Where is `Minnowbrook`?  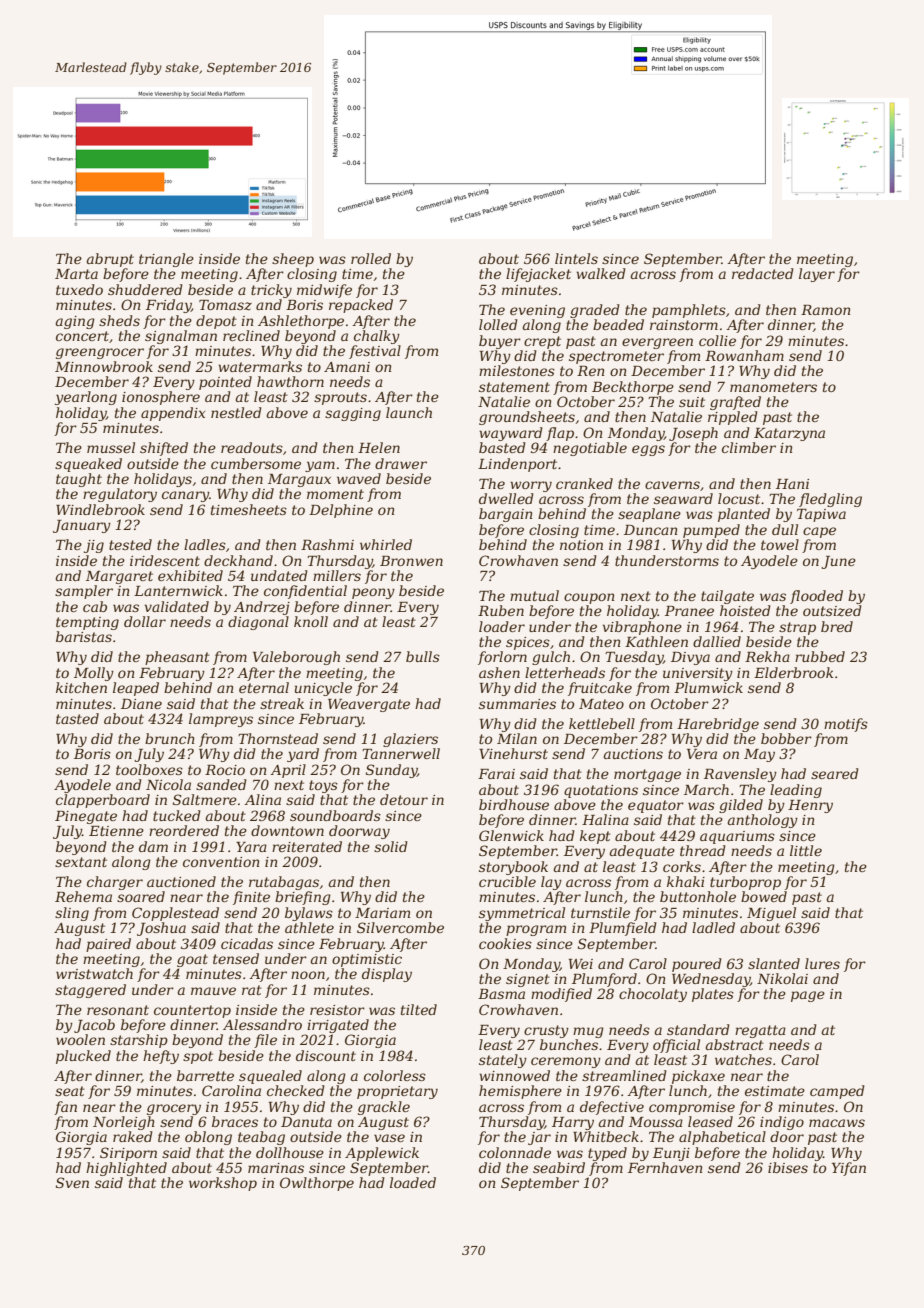 Minnowbrook is located at coordinates (104, 366).
